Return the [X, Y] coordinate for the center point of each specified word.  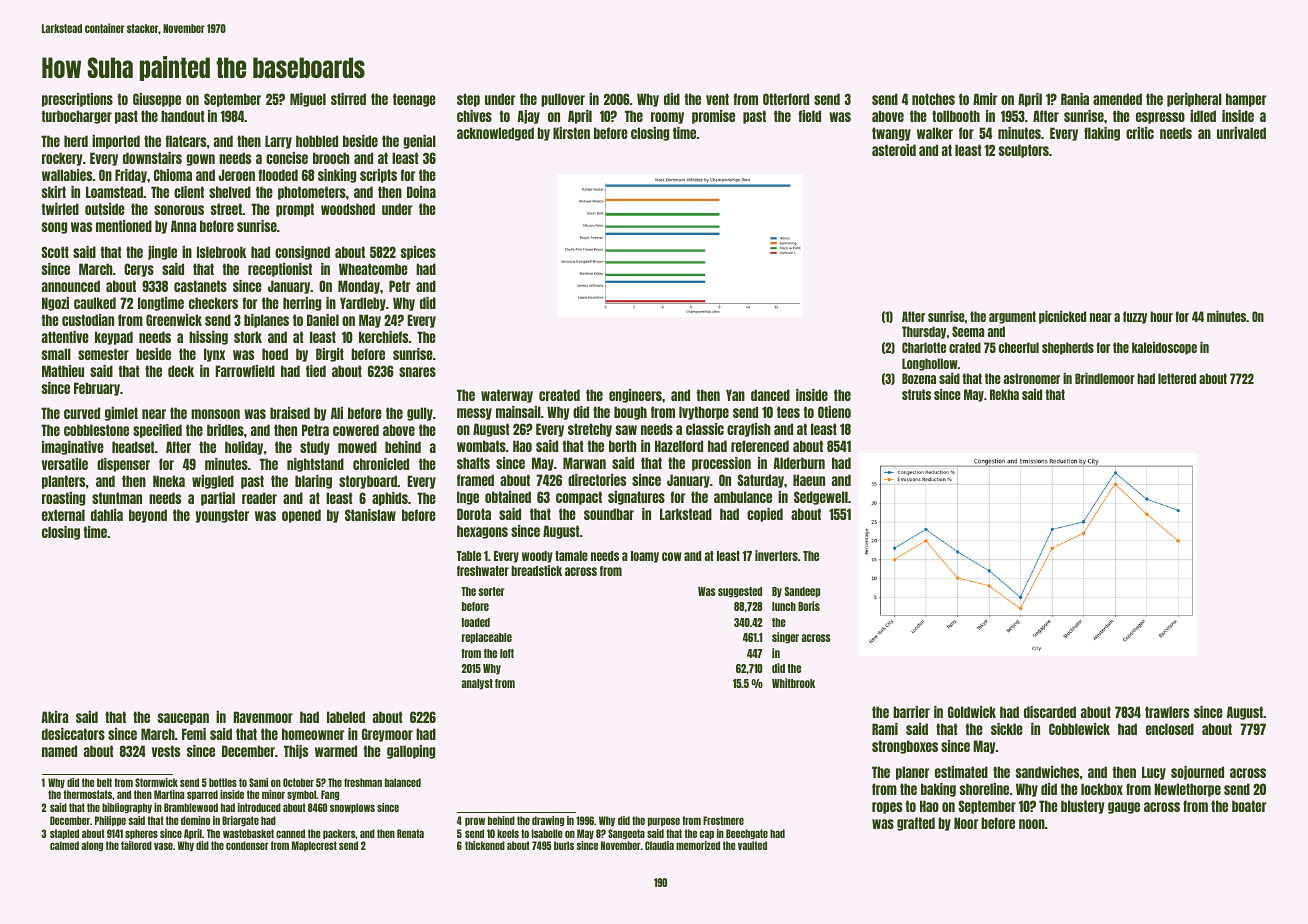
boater [1249, 806]
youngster [222, 516]
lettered [1177, 378]
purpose [664, 821]
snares [417, 372]
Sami [258, 782]
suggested [740, 592]
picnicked [1062, 317]
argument [1012, 317]
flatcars [185, 141]
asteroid [894, 150]
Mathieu [63, 371]
